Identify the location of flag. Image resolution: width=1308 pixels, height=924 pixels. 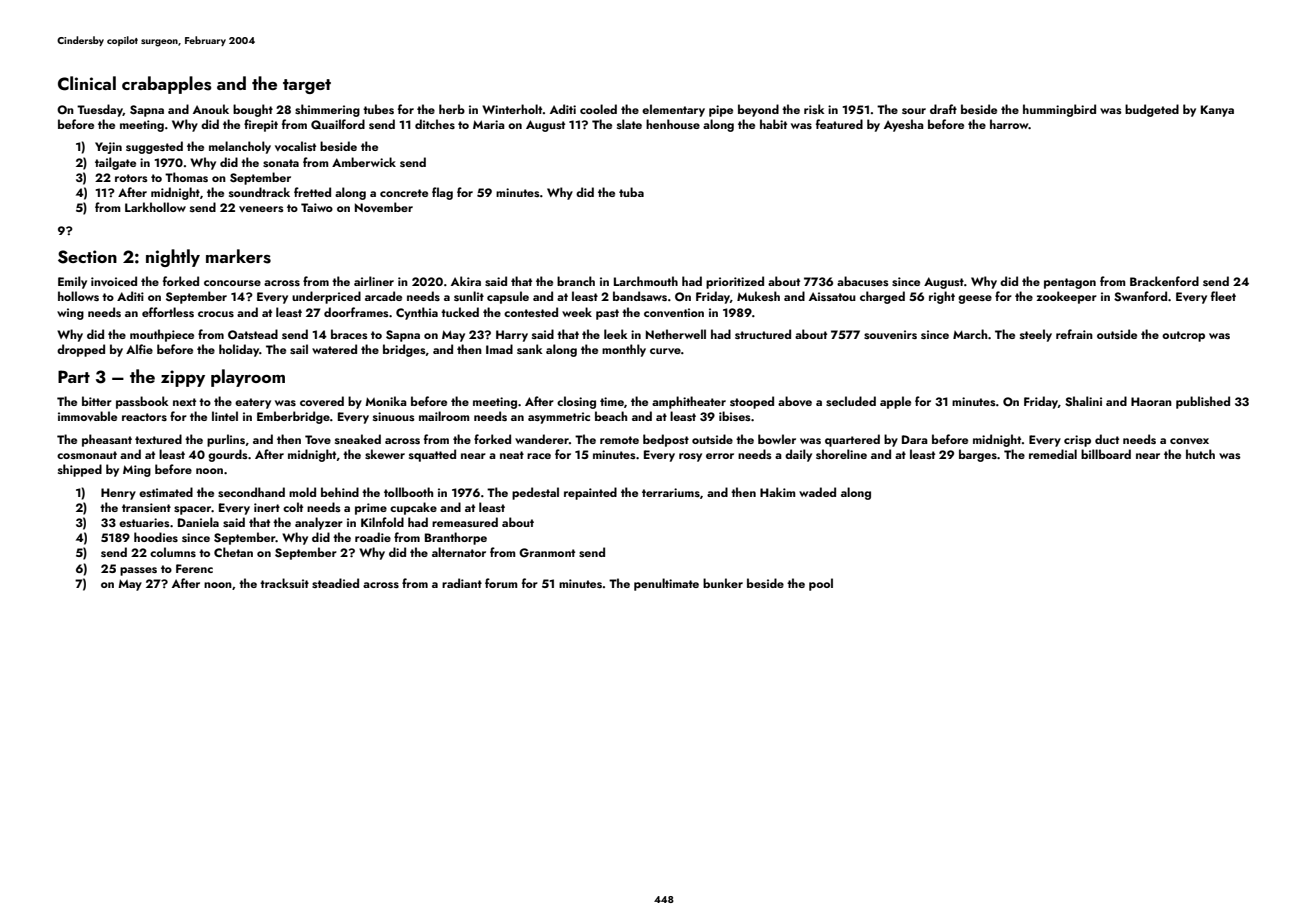
(442, 193).
